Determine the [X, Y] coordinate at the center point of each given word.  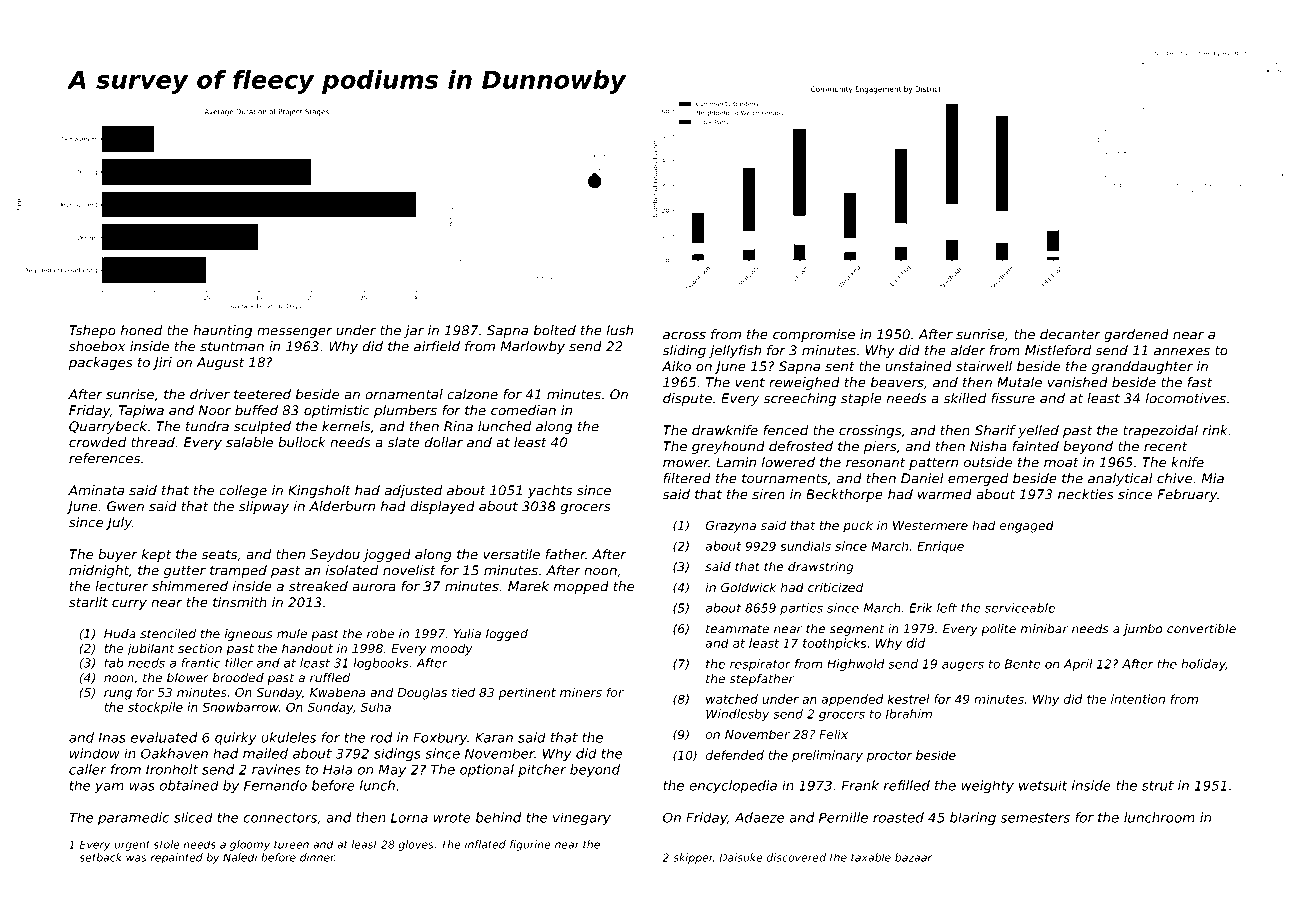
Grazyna [731, 527]
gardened [1136, 335]
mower [686, 464]
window [95, 753]
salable [249, 442]
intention [1138, 699]
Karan [494, 737]
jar [414, 331]
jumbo [1142, 630]
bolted [555, 330]
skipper [693, 858]
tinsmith [240, 602]
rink [1215, 430]
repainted [177, 858]
